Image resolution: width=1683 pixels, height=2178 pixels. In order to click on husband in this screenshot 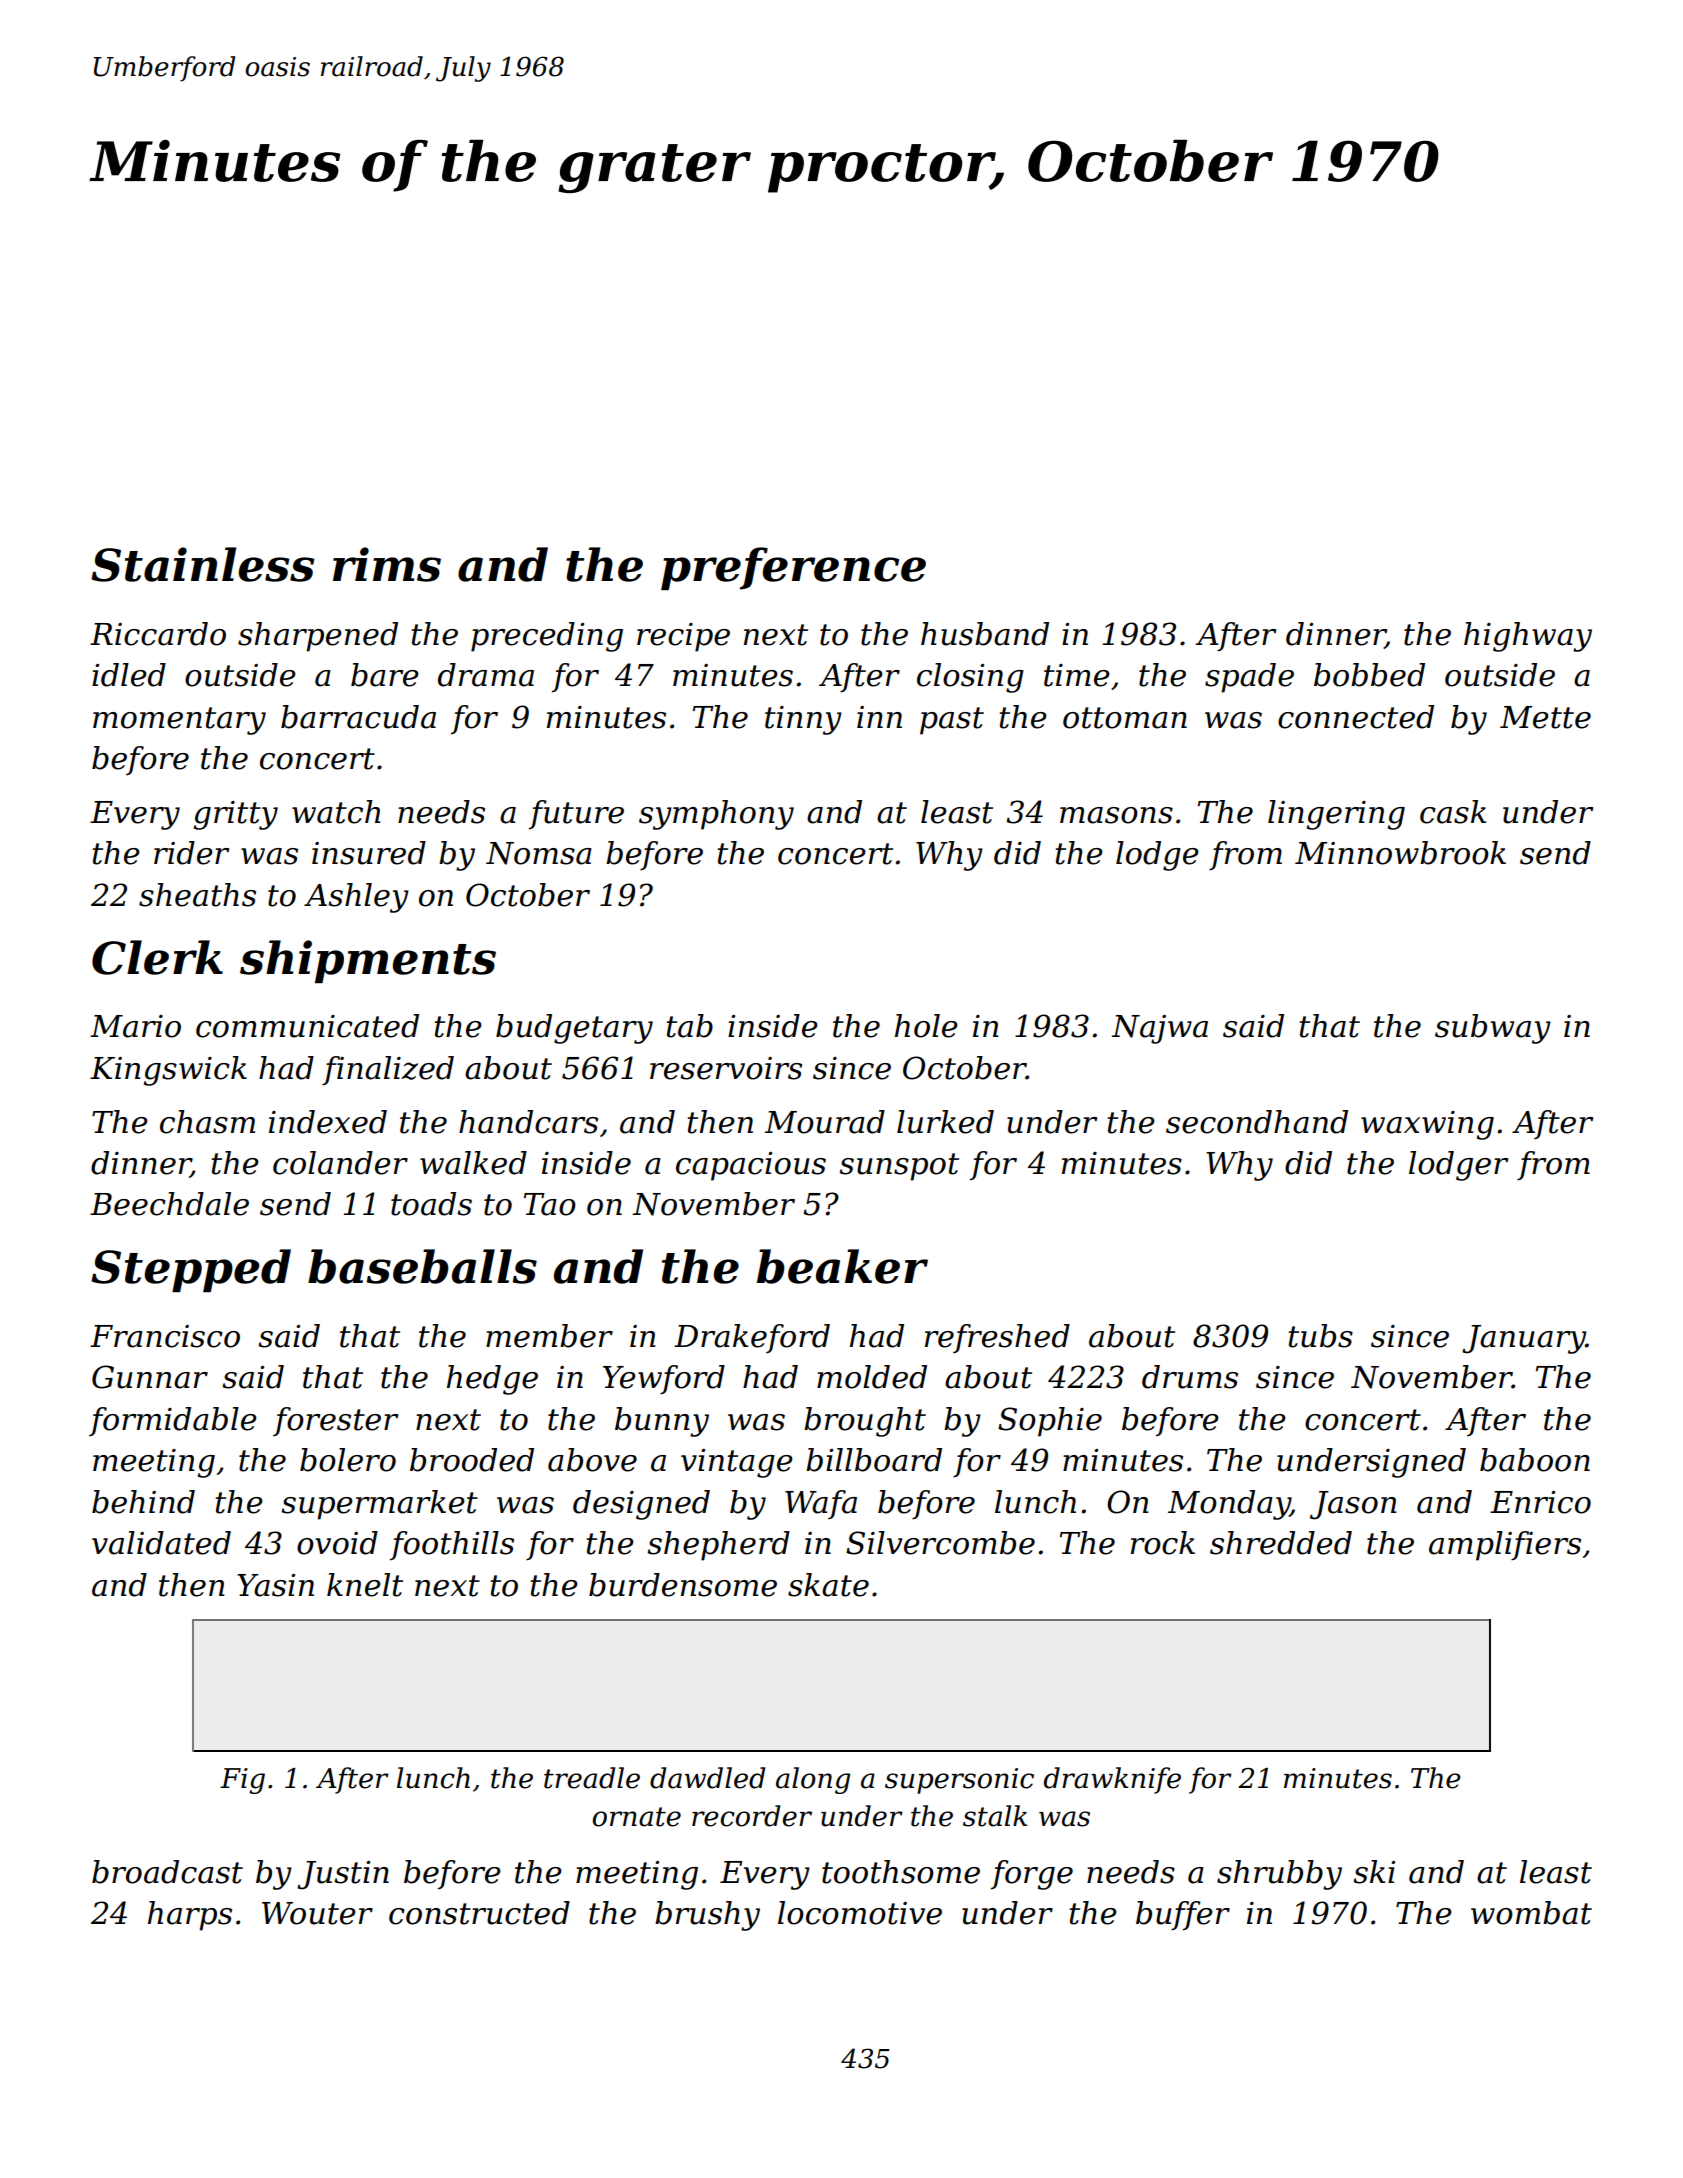, I will do `click(985, 634)`.
